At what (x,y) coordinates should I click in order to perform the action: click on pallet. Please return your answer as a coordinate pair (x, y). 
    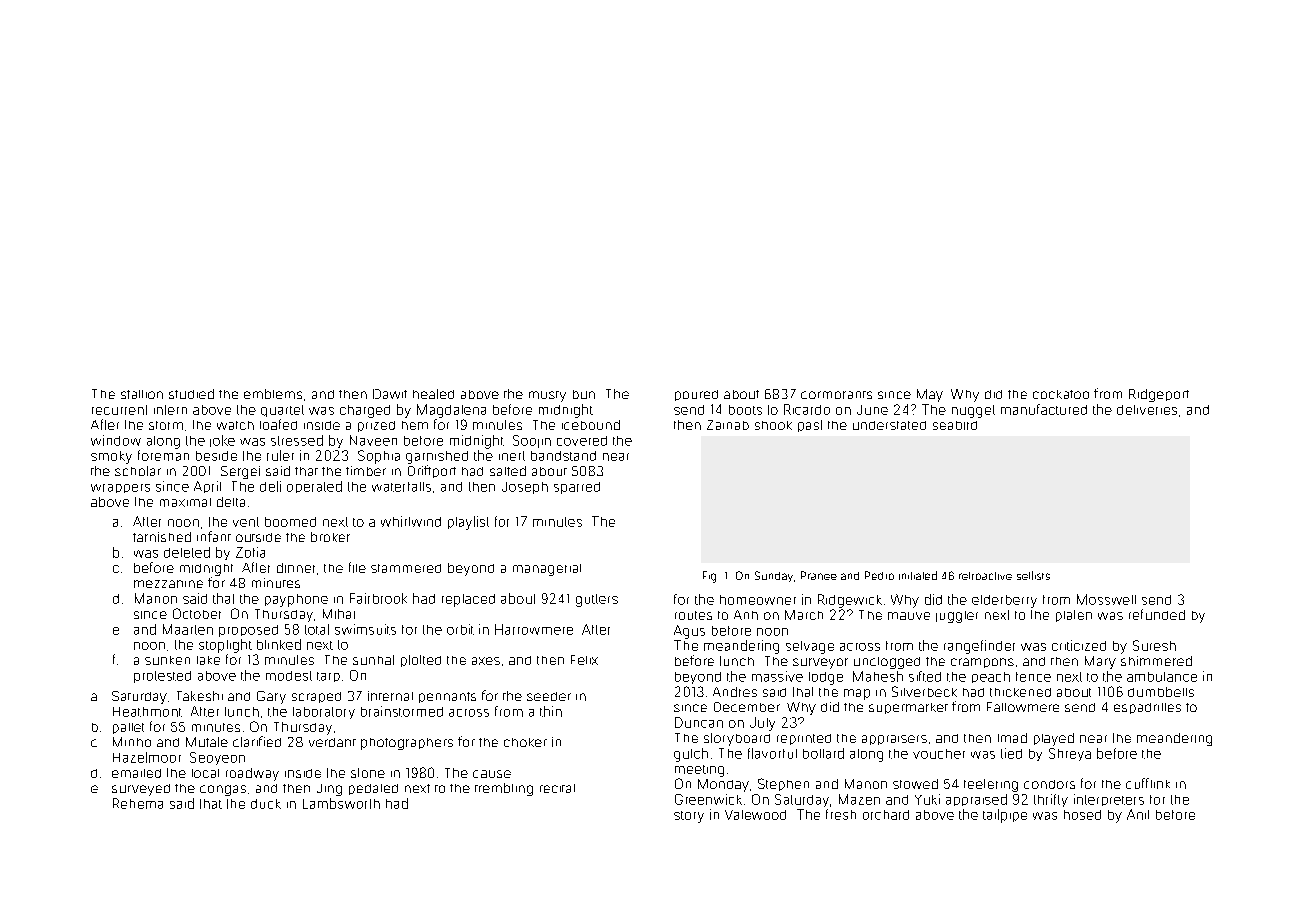
    Looking at the image, I should click on (128, 728).
